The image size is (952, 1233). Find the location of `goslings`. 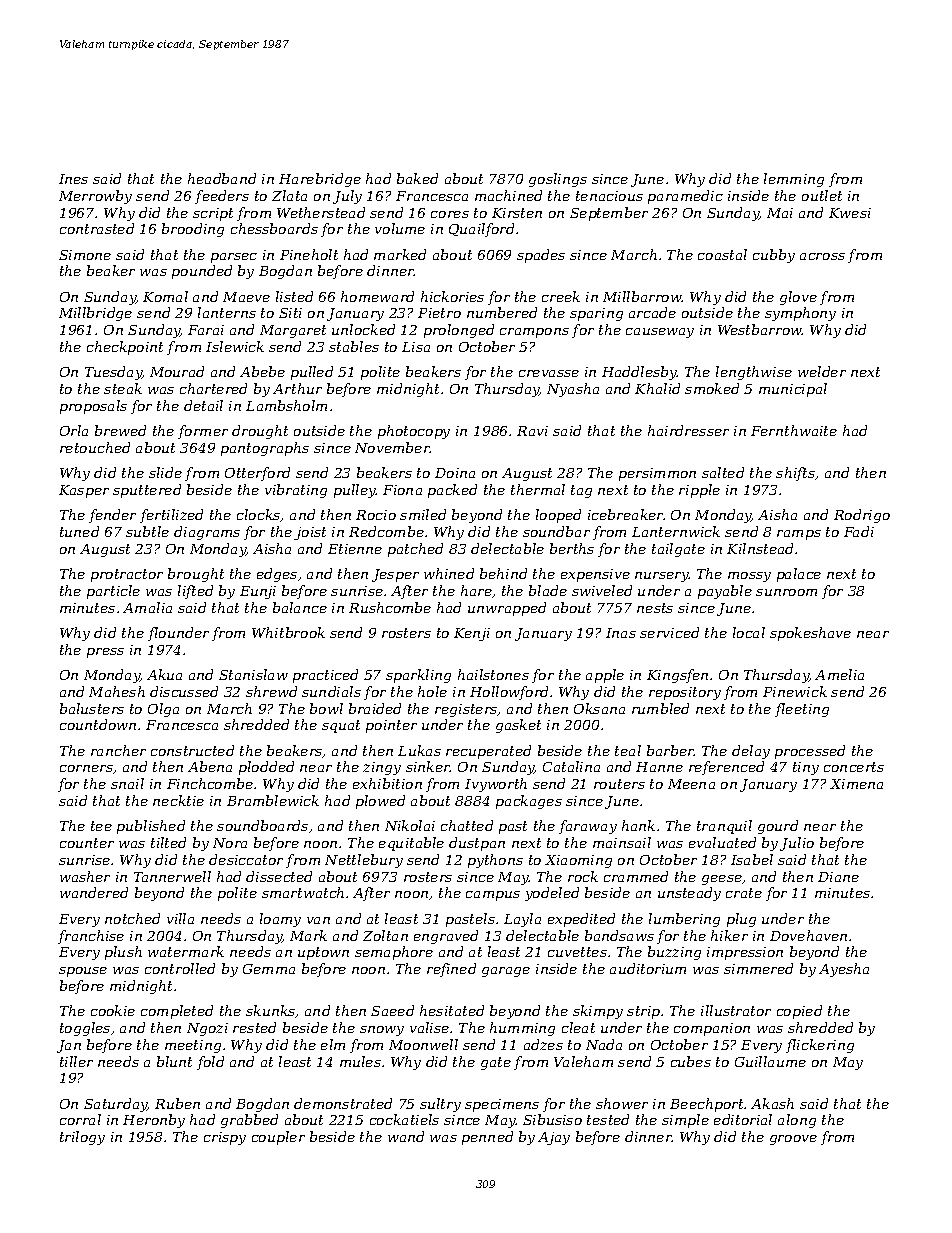

goslings is located at coordinates (558, 180).
